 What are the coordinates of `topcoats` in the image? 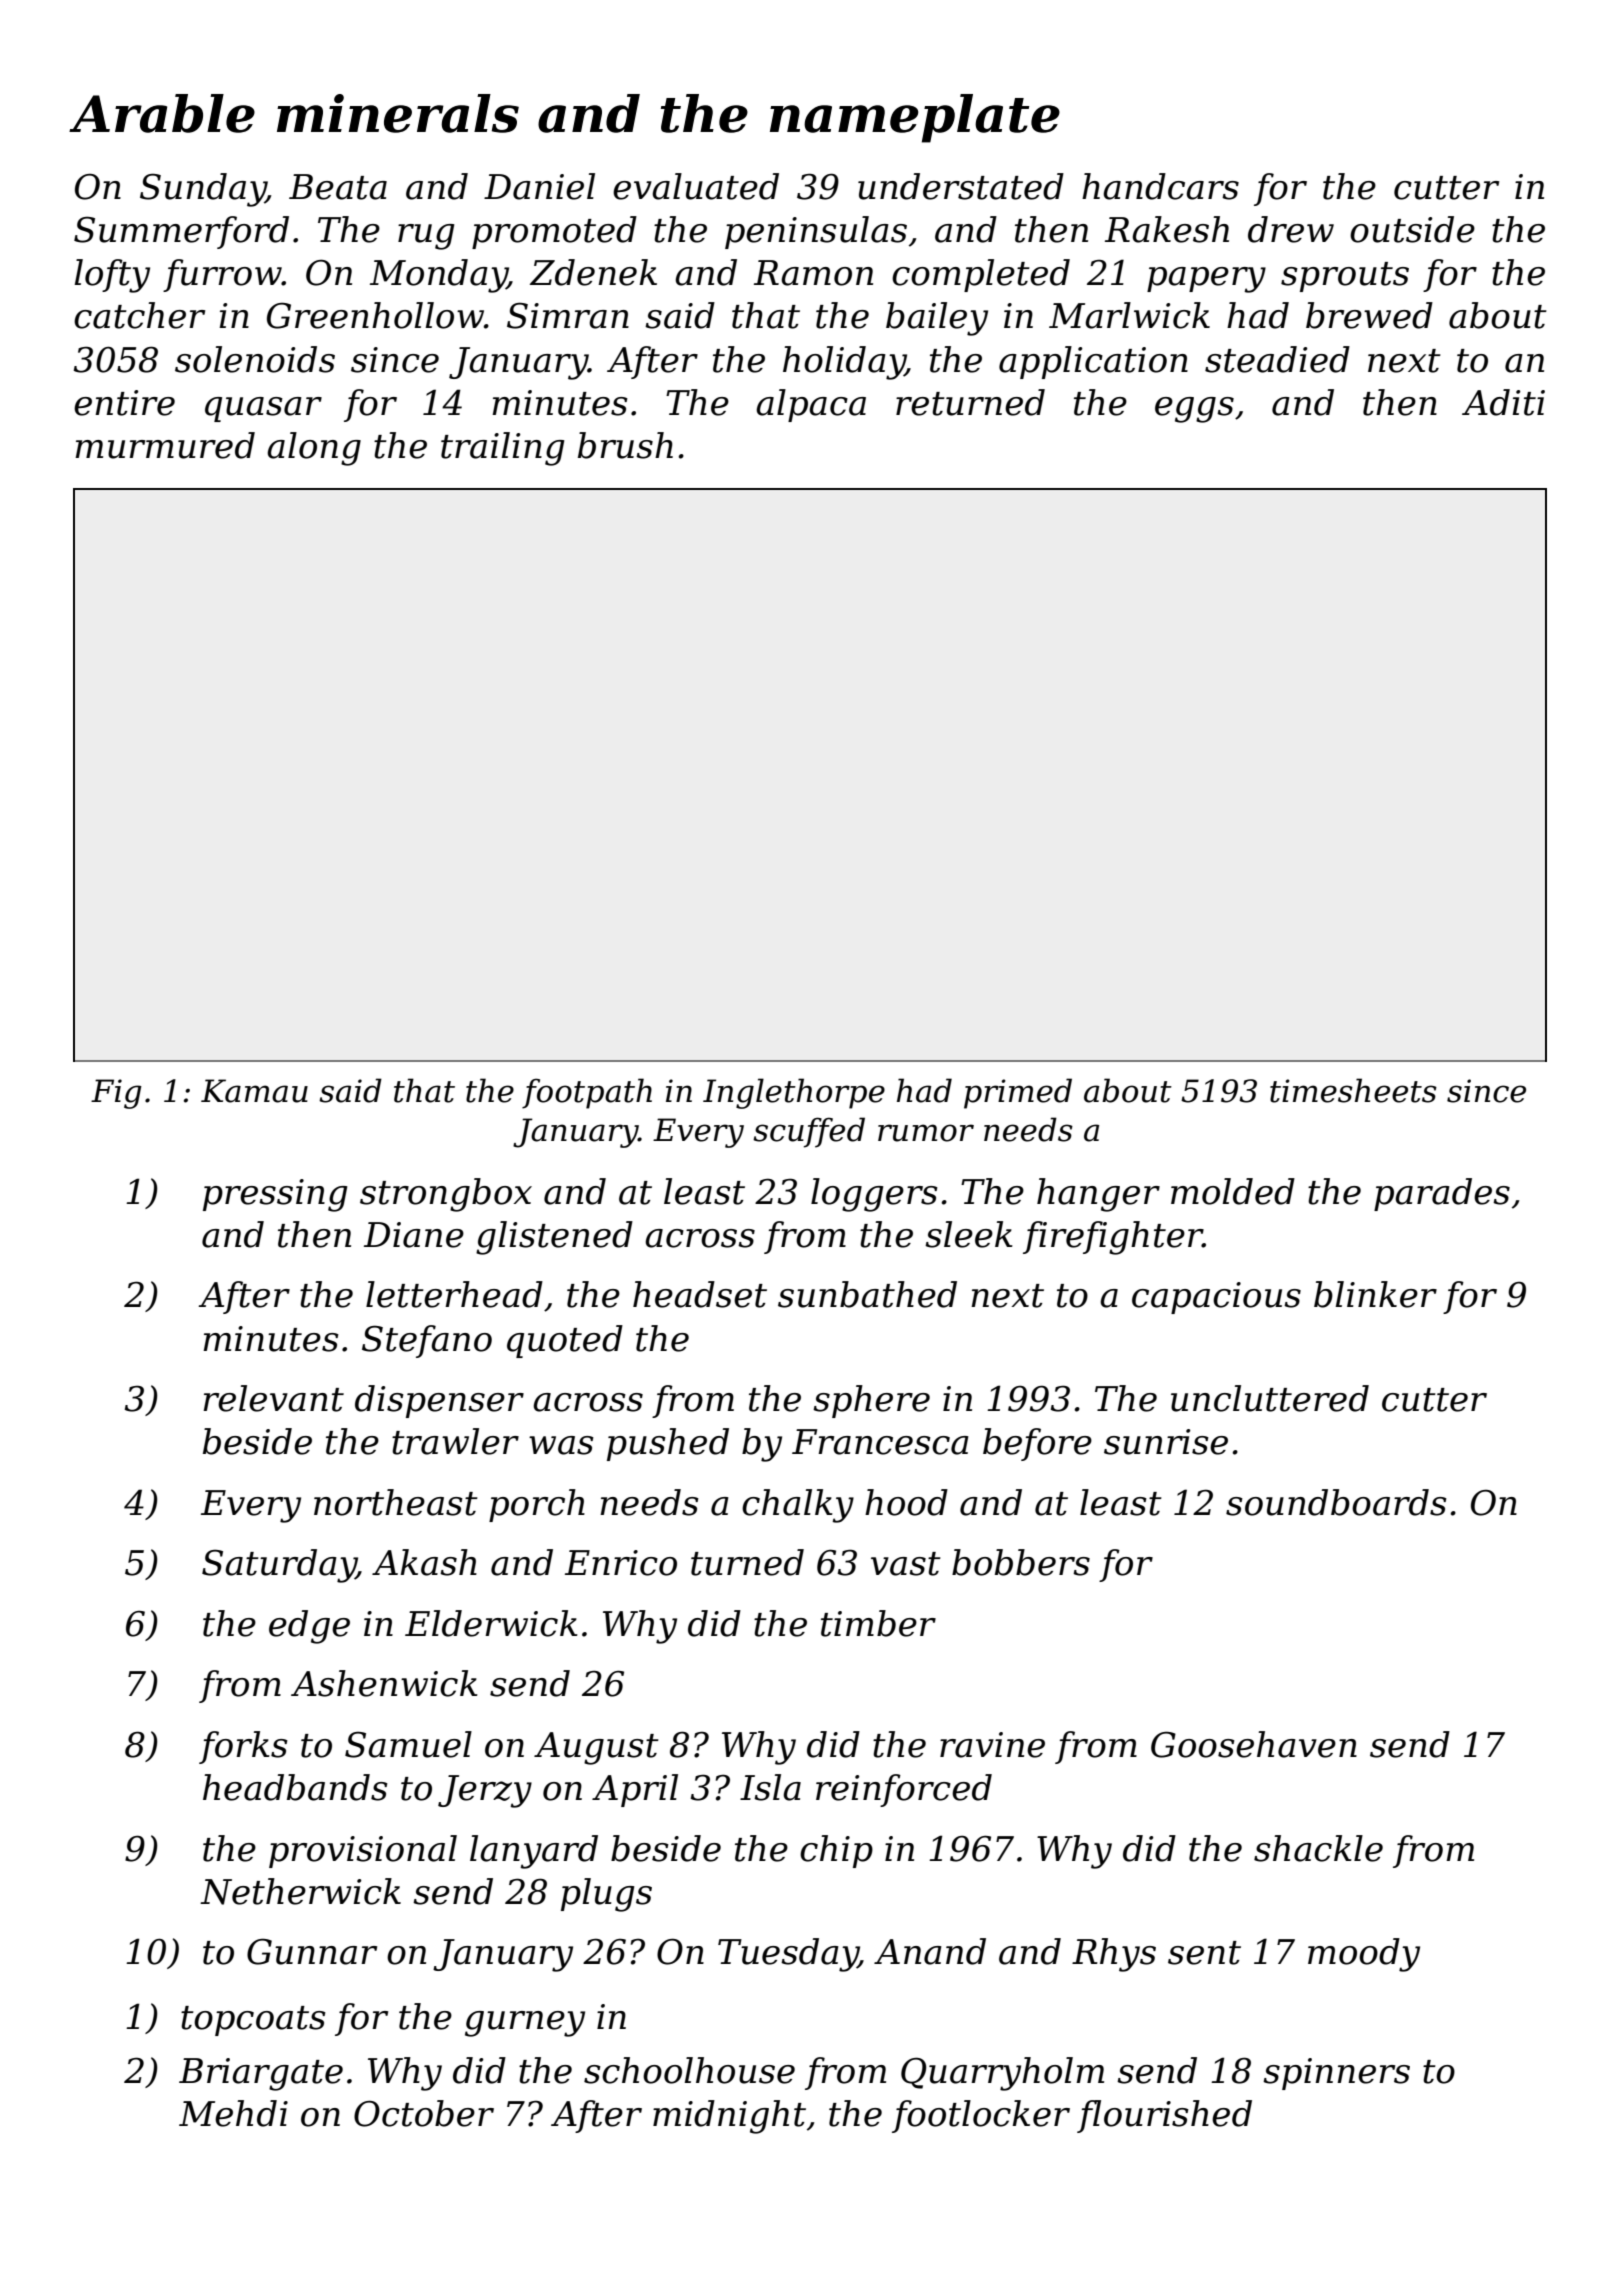 It's located at (253, 2021).
